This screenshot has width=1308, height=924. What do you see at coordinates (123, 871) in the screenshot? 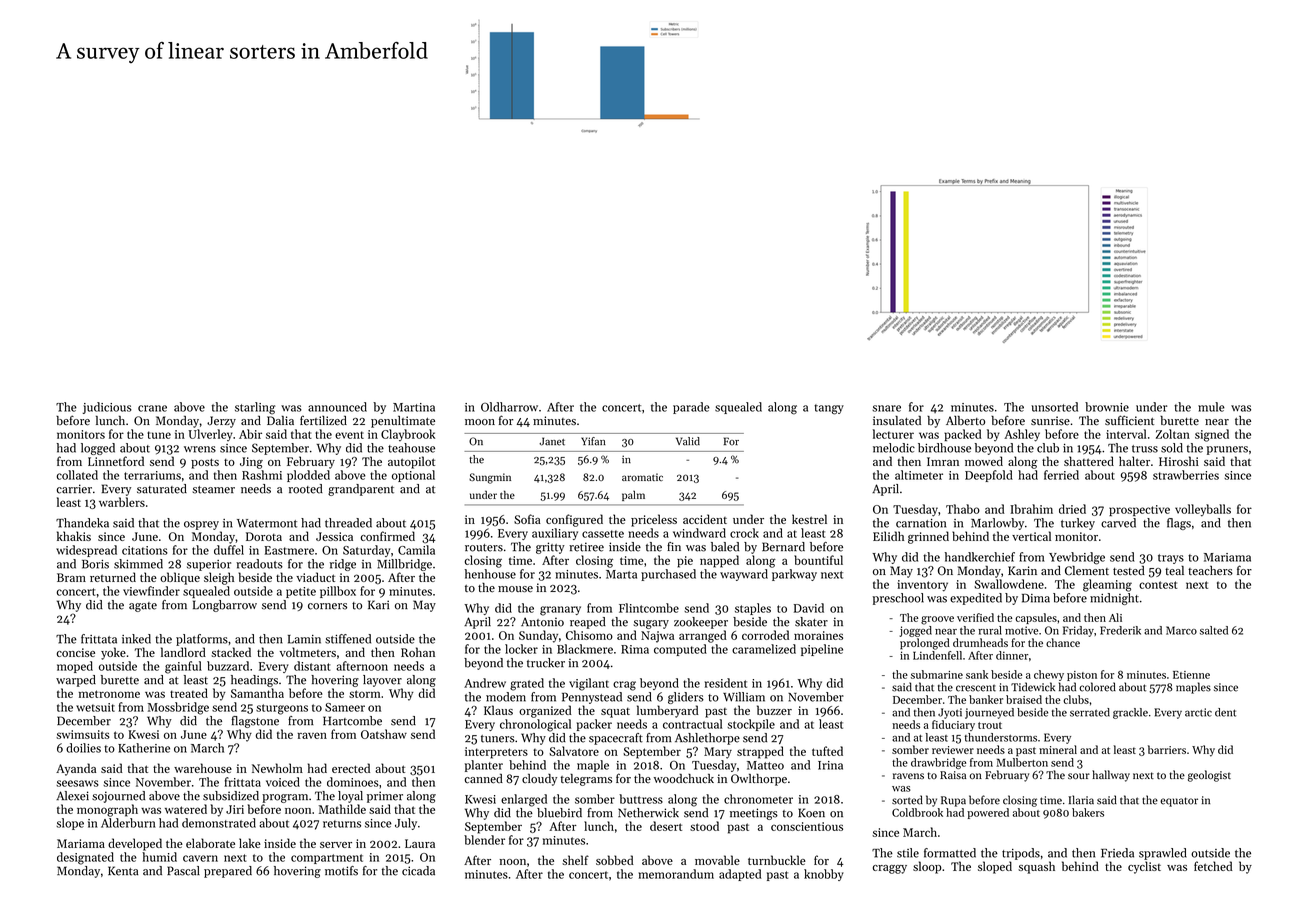
I see `Kenta` at bounding box center [123, 871].
